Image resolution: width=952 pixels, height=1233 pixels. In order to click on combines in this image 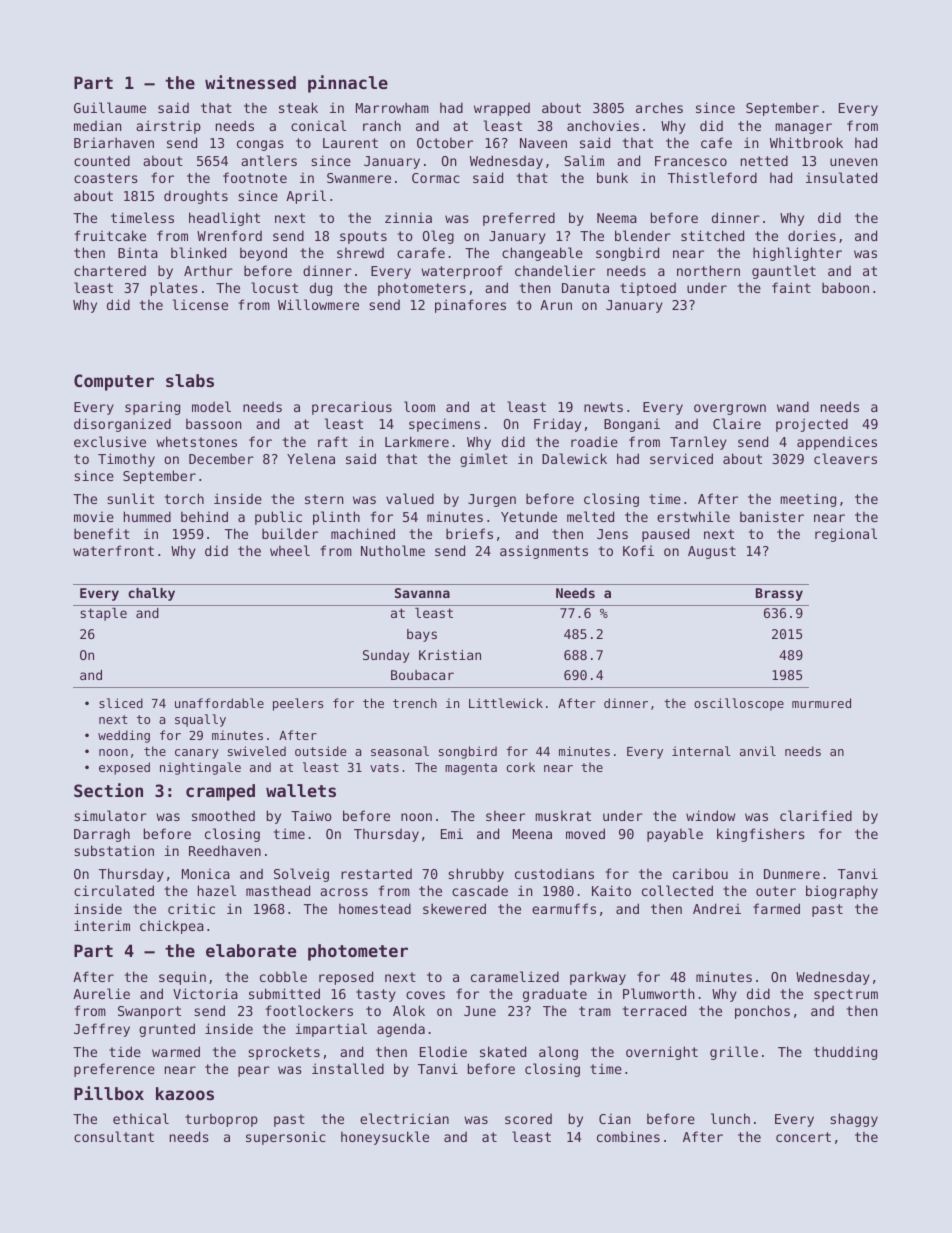, I will do `click(628, 1136)`.
